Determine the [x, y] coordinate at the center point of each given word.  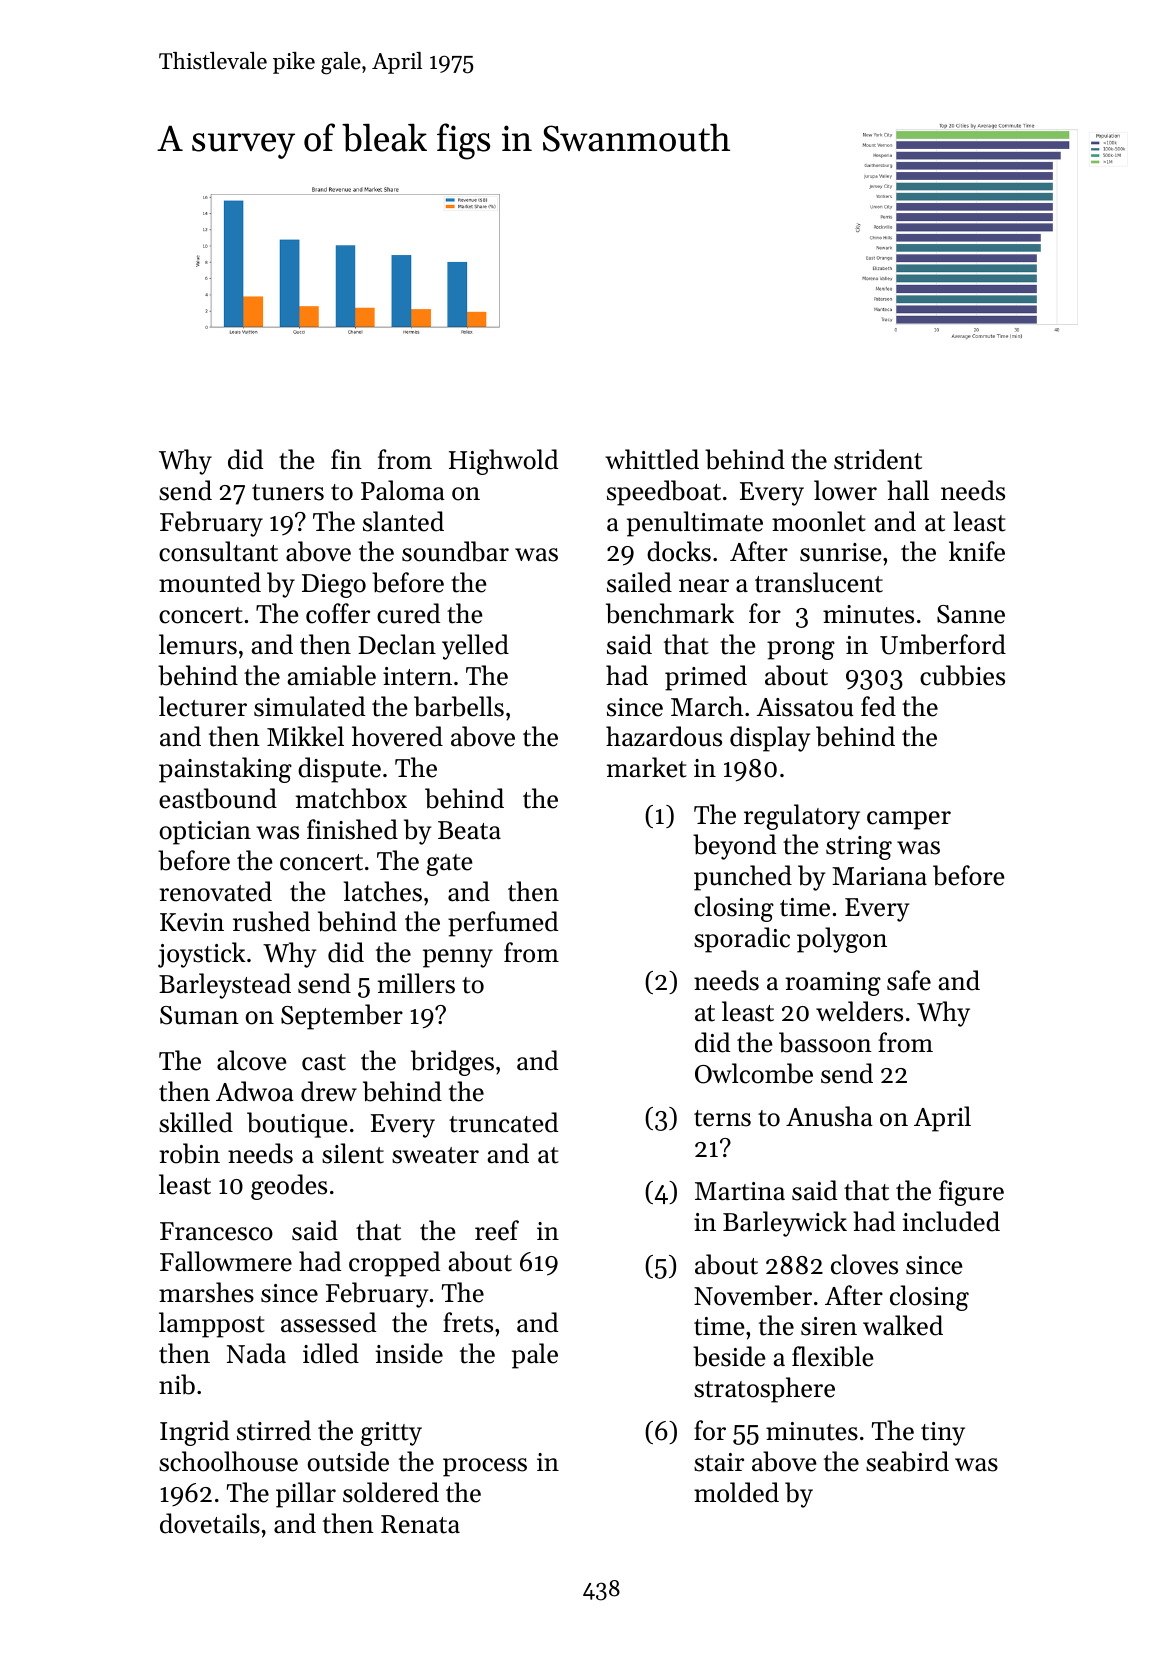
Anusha [829, 1116]
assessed [328, 1322]
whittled [652, 459]
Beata [469, 830]
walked [903, 1325]
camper [909, 820]
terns [722, 1118]
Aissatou [804, 707]
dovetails [210, 1523]
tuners [288, 492]
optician [205, 833]
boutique [297, 1125]
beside [729, 1356]
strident [878, 459]
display [770, 739]
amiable [332, 675]
